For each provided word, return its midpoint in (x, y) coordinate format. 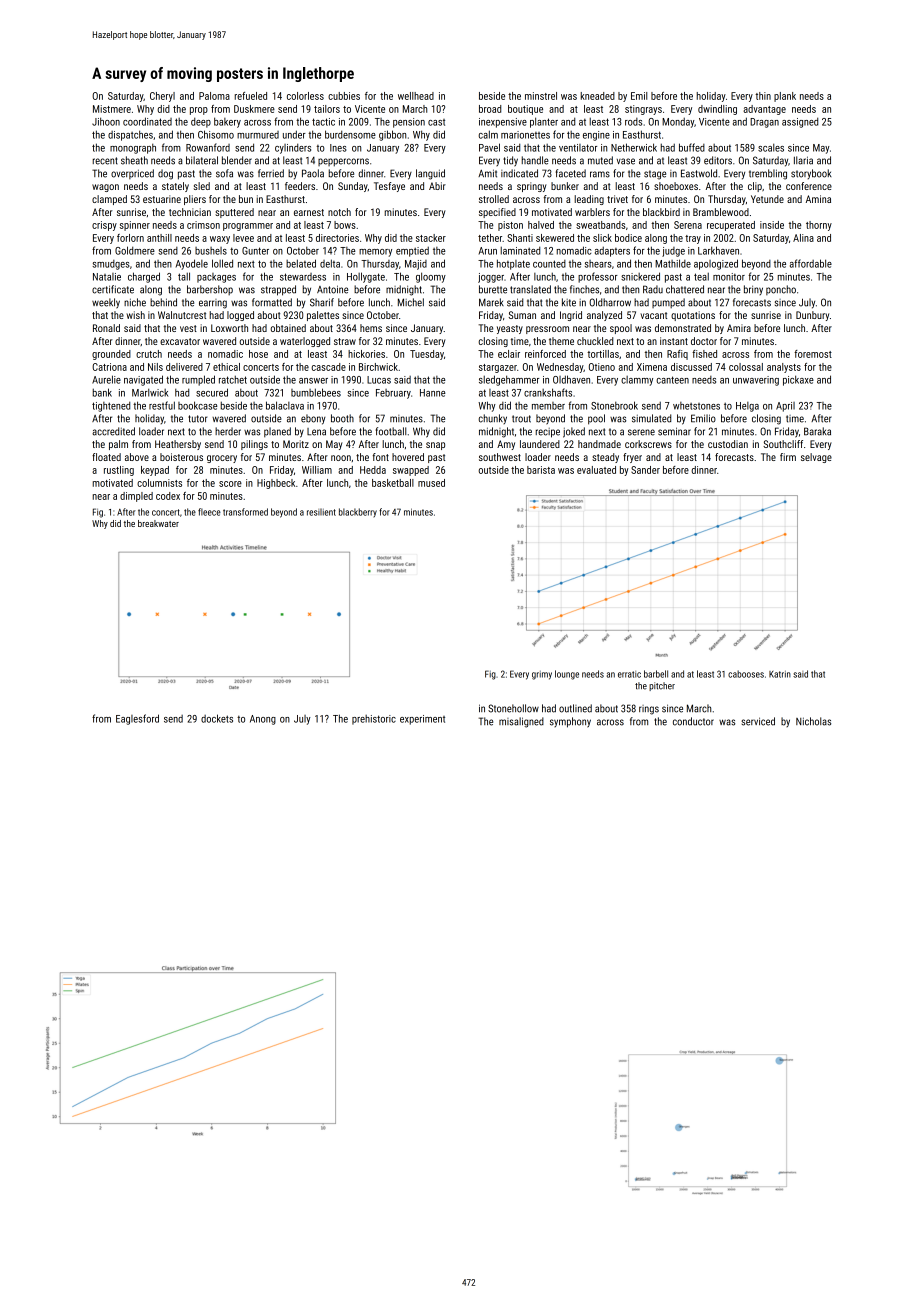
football (391, 431)
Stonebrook (614, 405)
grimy (542, 675)
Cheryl (162, 97)
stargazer (498, 368)
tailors (327, 109)
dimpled (136, 497)
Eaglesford (137, 719)
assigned (800, 122)
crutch (149, 354)
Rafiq (677, 355)
